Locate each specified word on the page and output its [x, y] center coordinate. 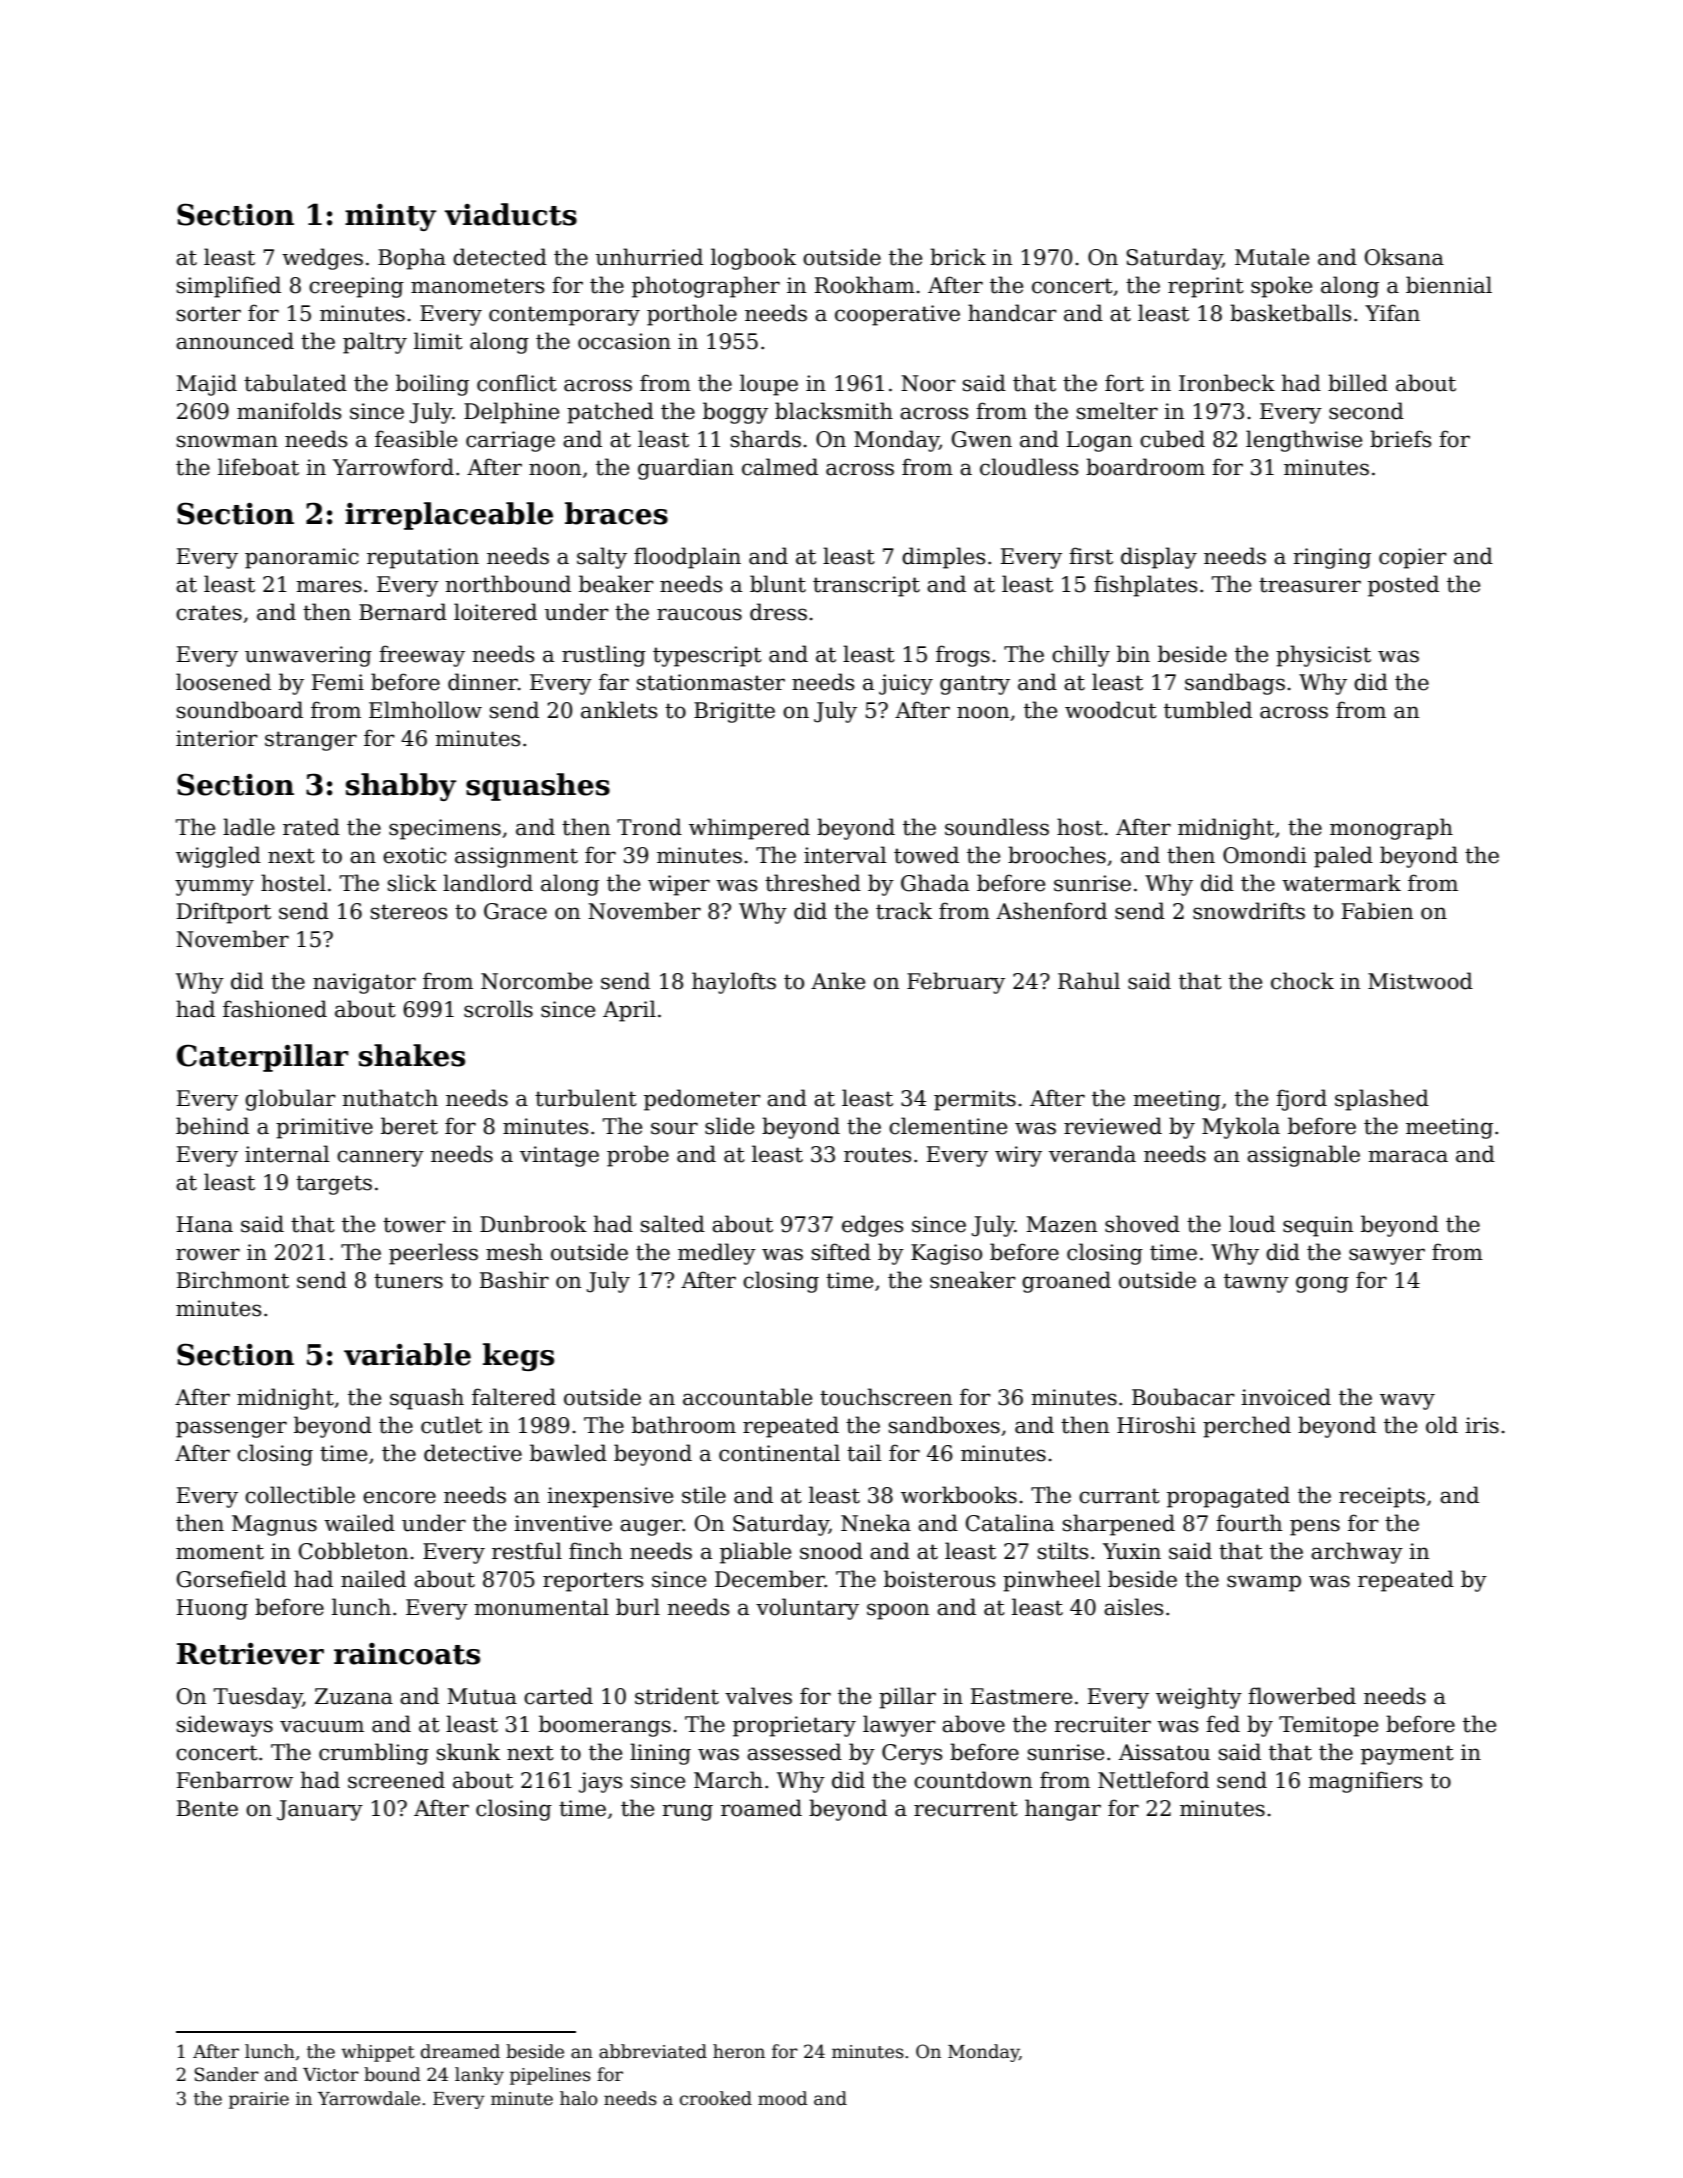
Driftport [223, 913]
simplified [229, 287]
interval [845, 855]
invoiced [1286, 1397]
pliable [755, 1553]
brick [958, 257]
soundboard [240, 710]
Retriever [250, 1654]
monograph [1391, 829]
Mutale [1272, 257]
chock [1302, 981]
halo [579, 2098]
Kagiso [946, 1254]
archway [1357, 1553]
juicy [906, 684]
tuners [408, 1281]
